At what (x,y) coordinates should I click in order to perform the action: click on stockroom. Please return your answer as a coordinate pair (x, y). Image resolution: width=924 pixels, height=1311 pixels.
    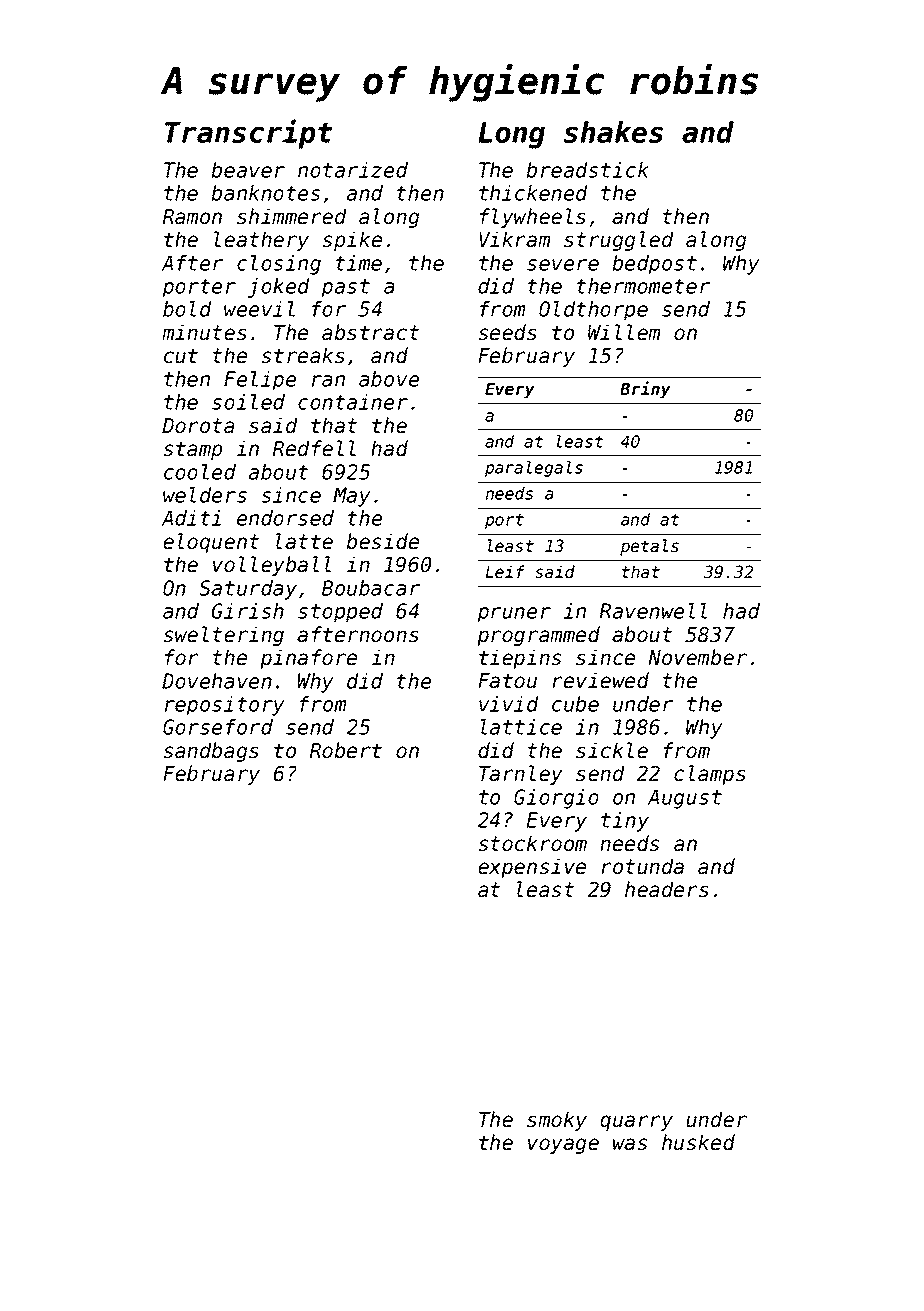
    Looking at the image, I should click on (532, 843).
